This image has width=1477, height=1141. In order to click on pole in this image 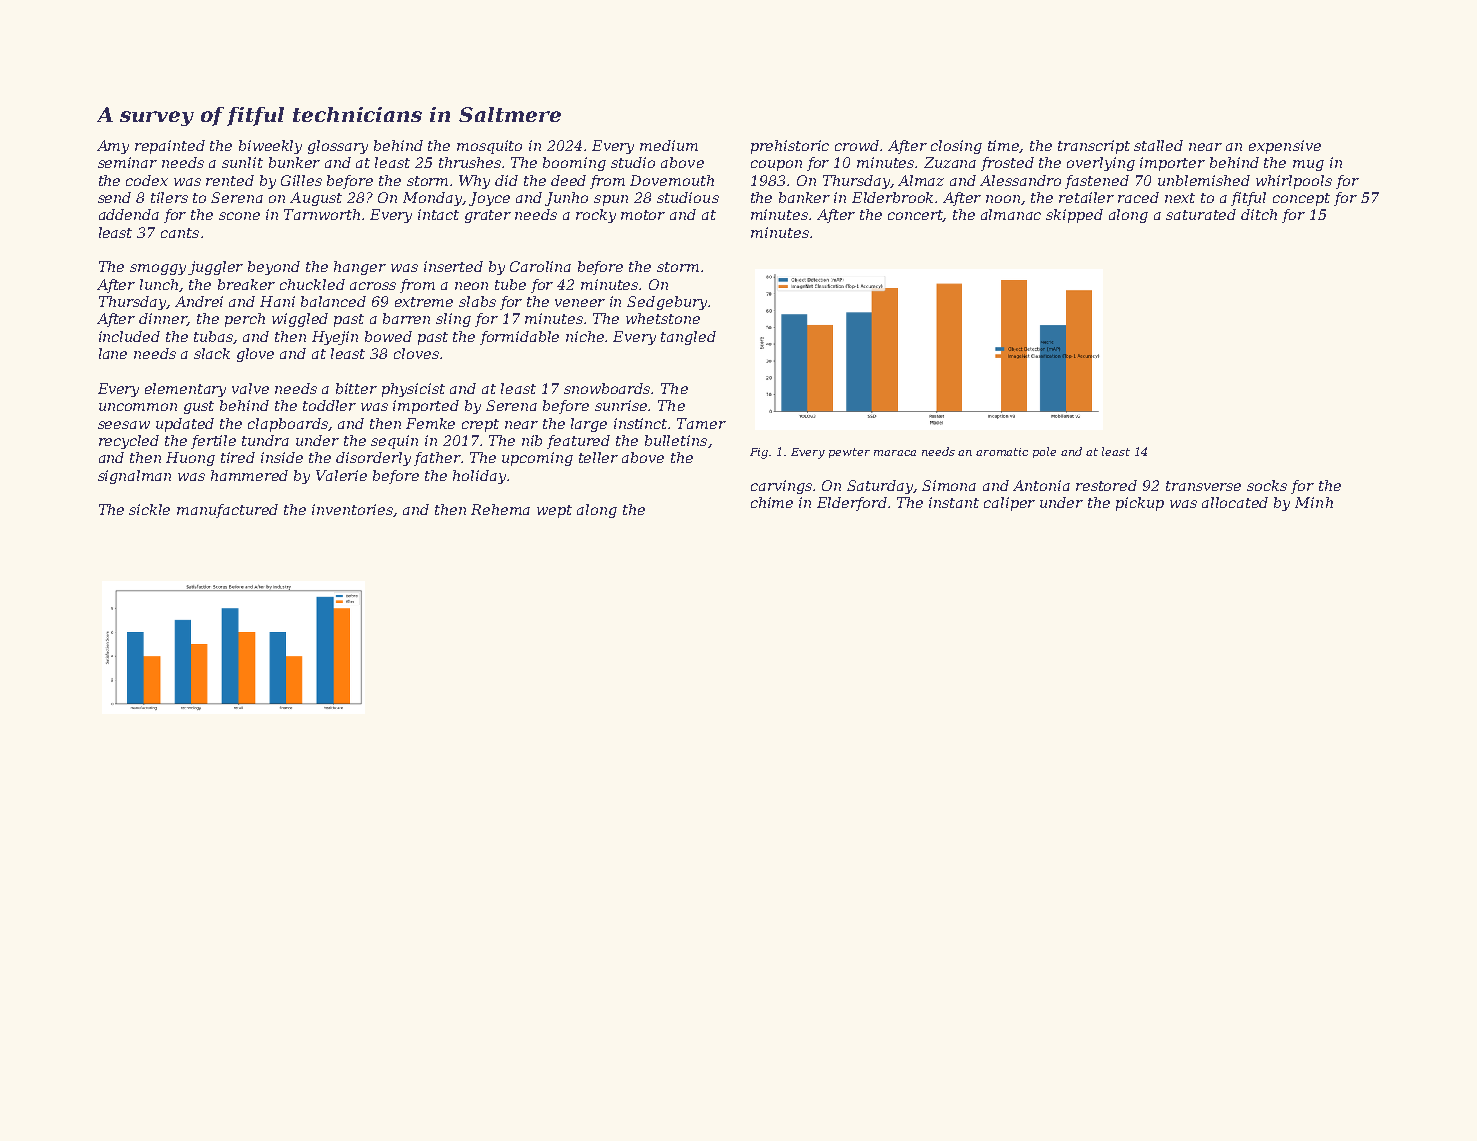, I will do `click(1044, 452)`.
